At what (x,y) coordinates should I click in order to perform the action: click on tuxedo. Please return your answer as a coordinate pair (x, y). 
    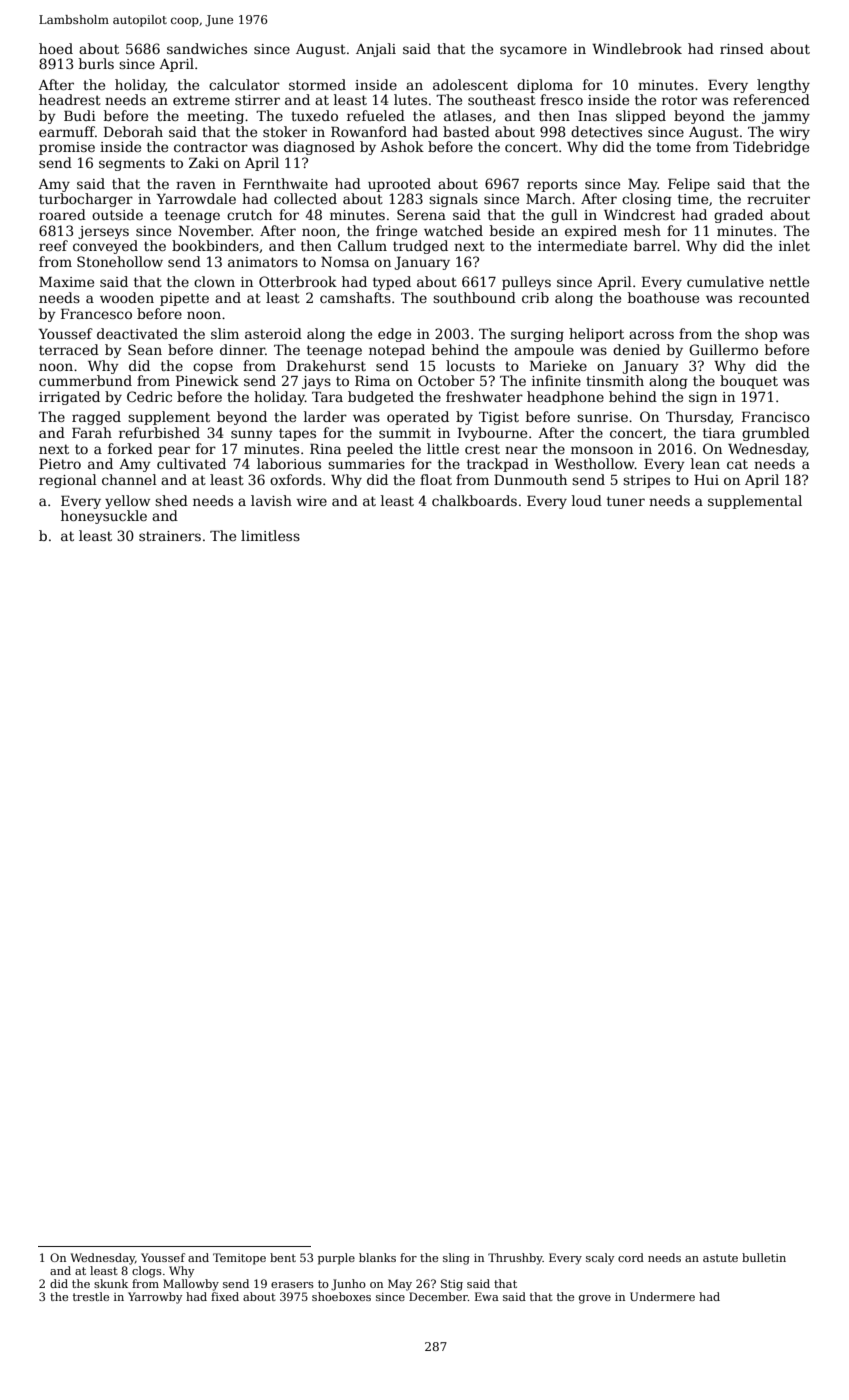
    Looking at the image, I should click on (314, 115).
